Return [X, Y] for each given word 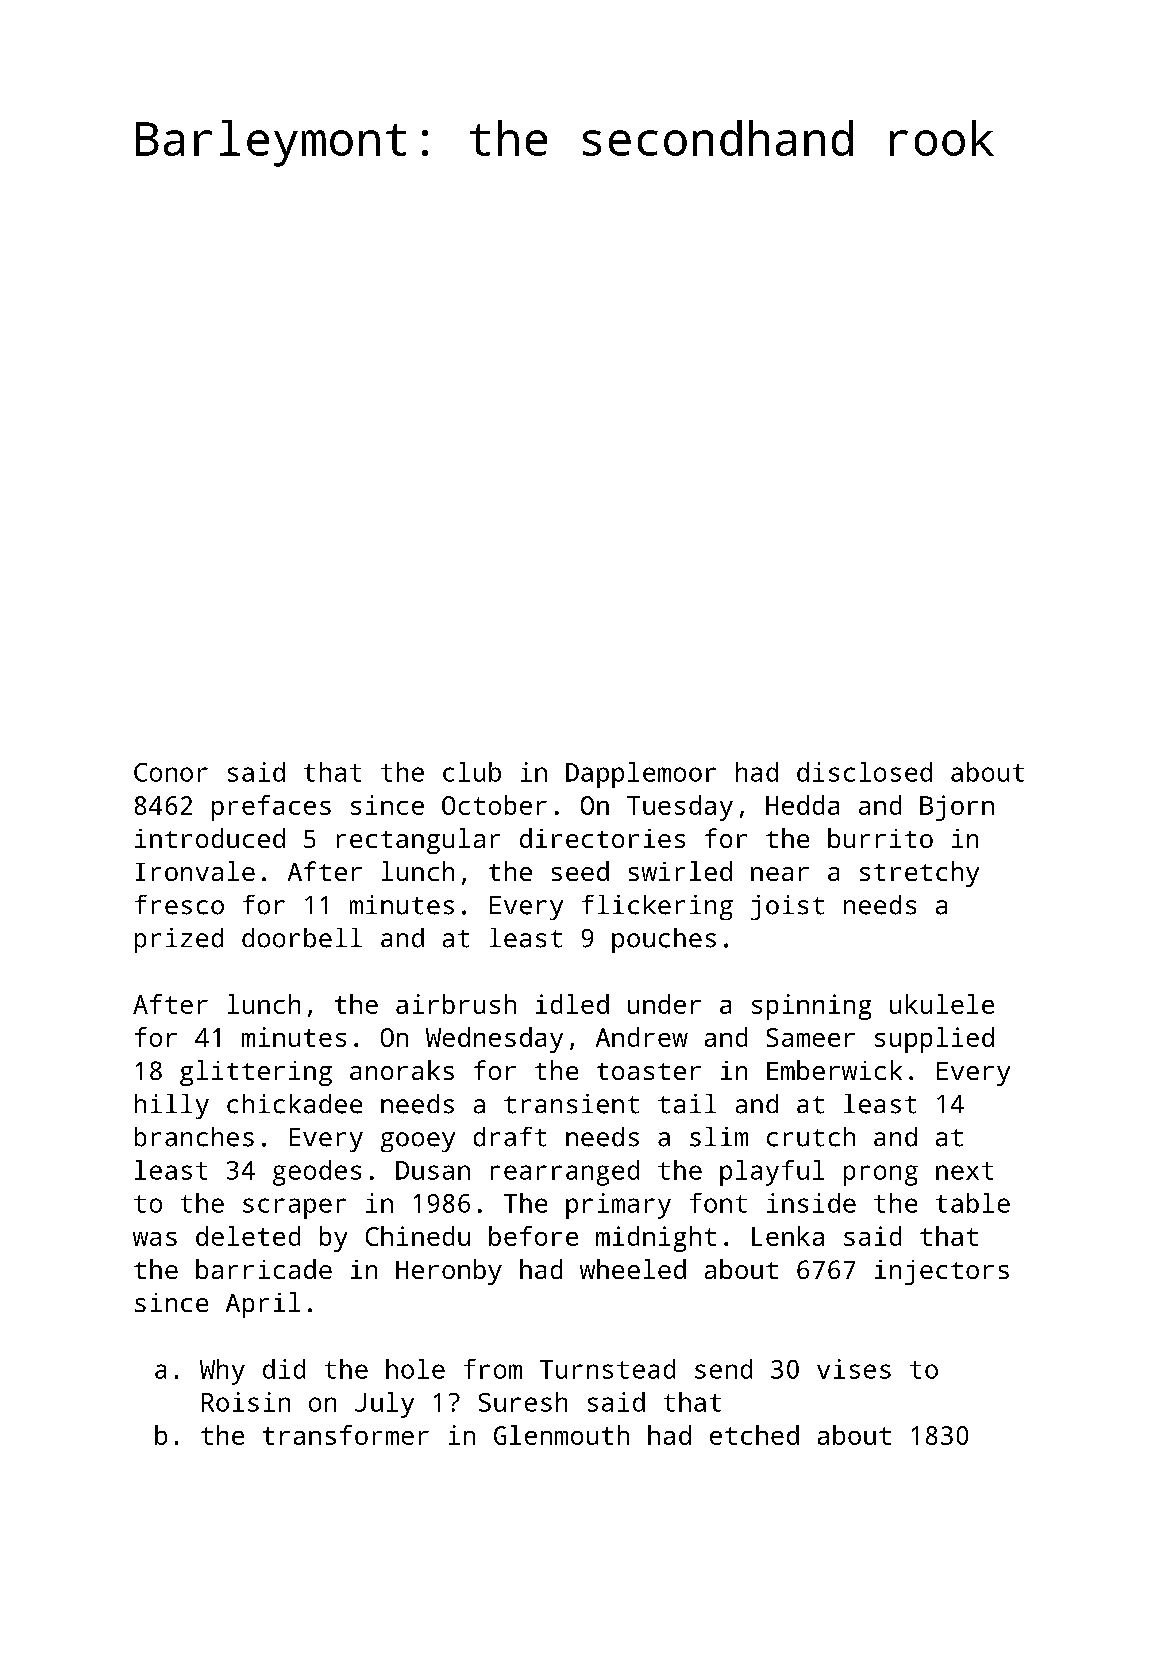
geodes [317, 1173]
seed [580, 871]
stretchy [919, 874]
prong [881, 1175]
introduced [210, 838]
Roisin [246, 1402]
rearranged [565, 1173]
